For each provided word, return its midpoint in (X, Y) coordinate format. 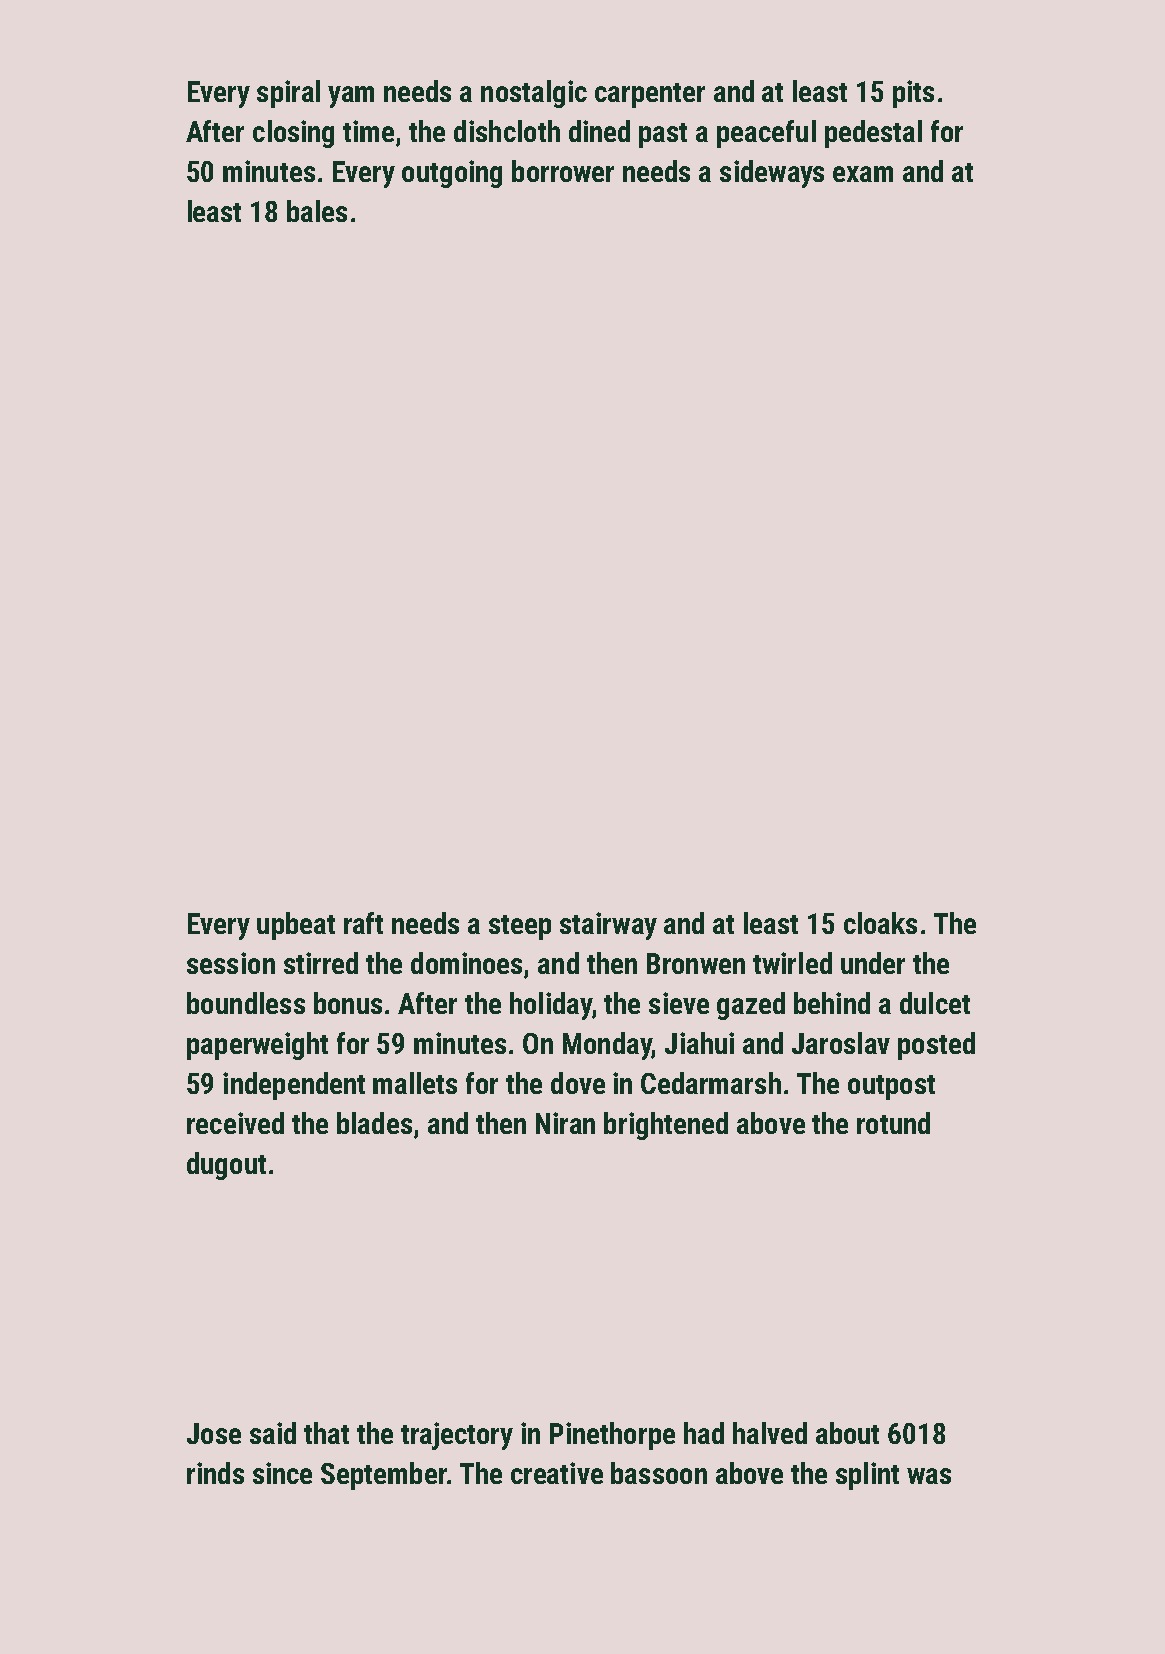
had (704, 1433)
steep (520, 927)
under (873, 963)
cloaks (880, 923)
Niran (565, 1123)
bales (317, 211)
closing (293, 134)
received (235, 1123)
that (326, 1433)
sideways (772, 174)
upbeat (296, 926)
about (847, 1433)
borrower (563, 171)
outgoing (452, 174)
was (929, 1476)
